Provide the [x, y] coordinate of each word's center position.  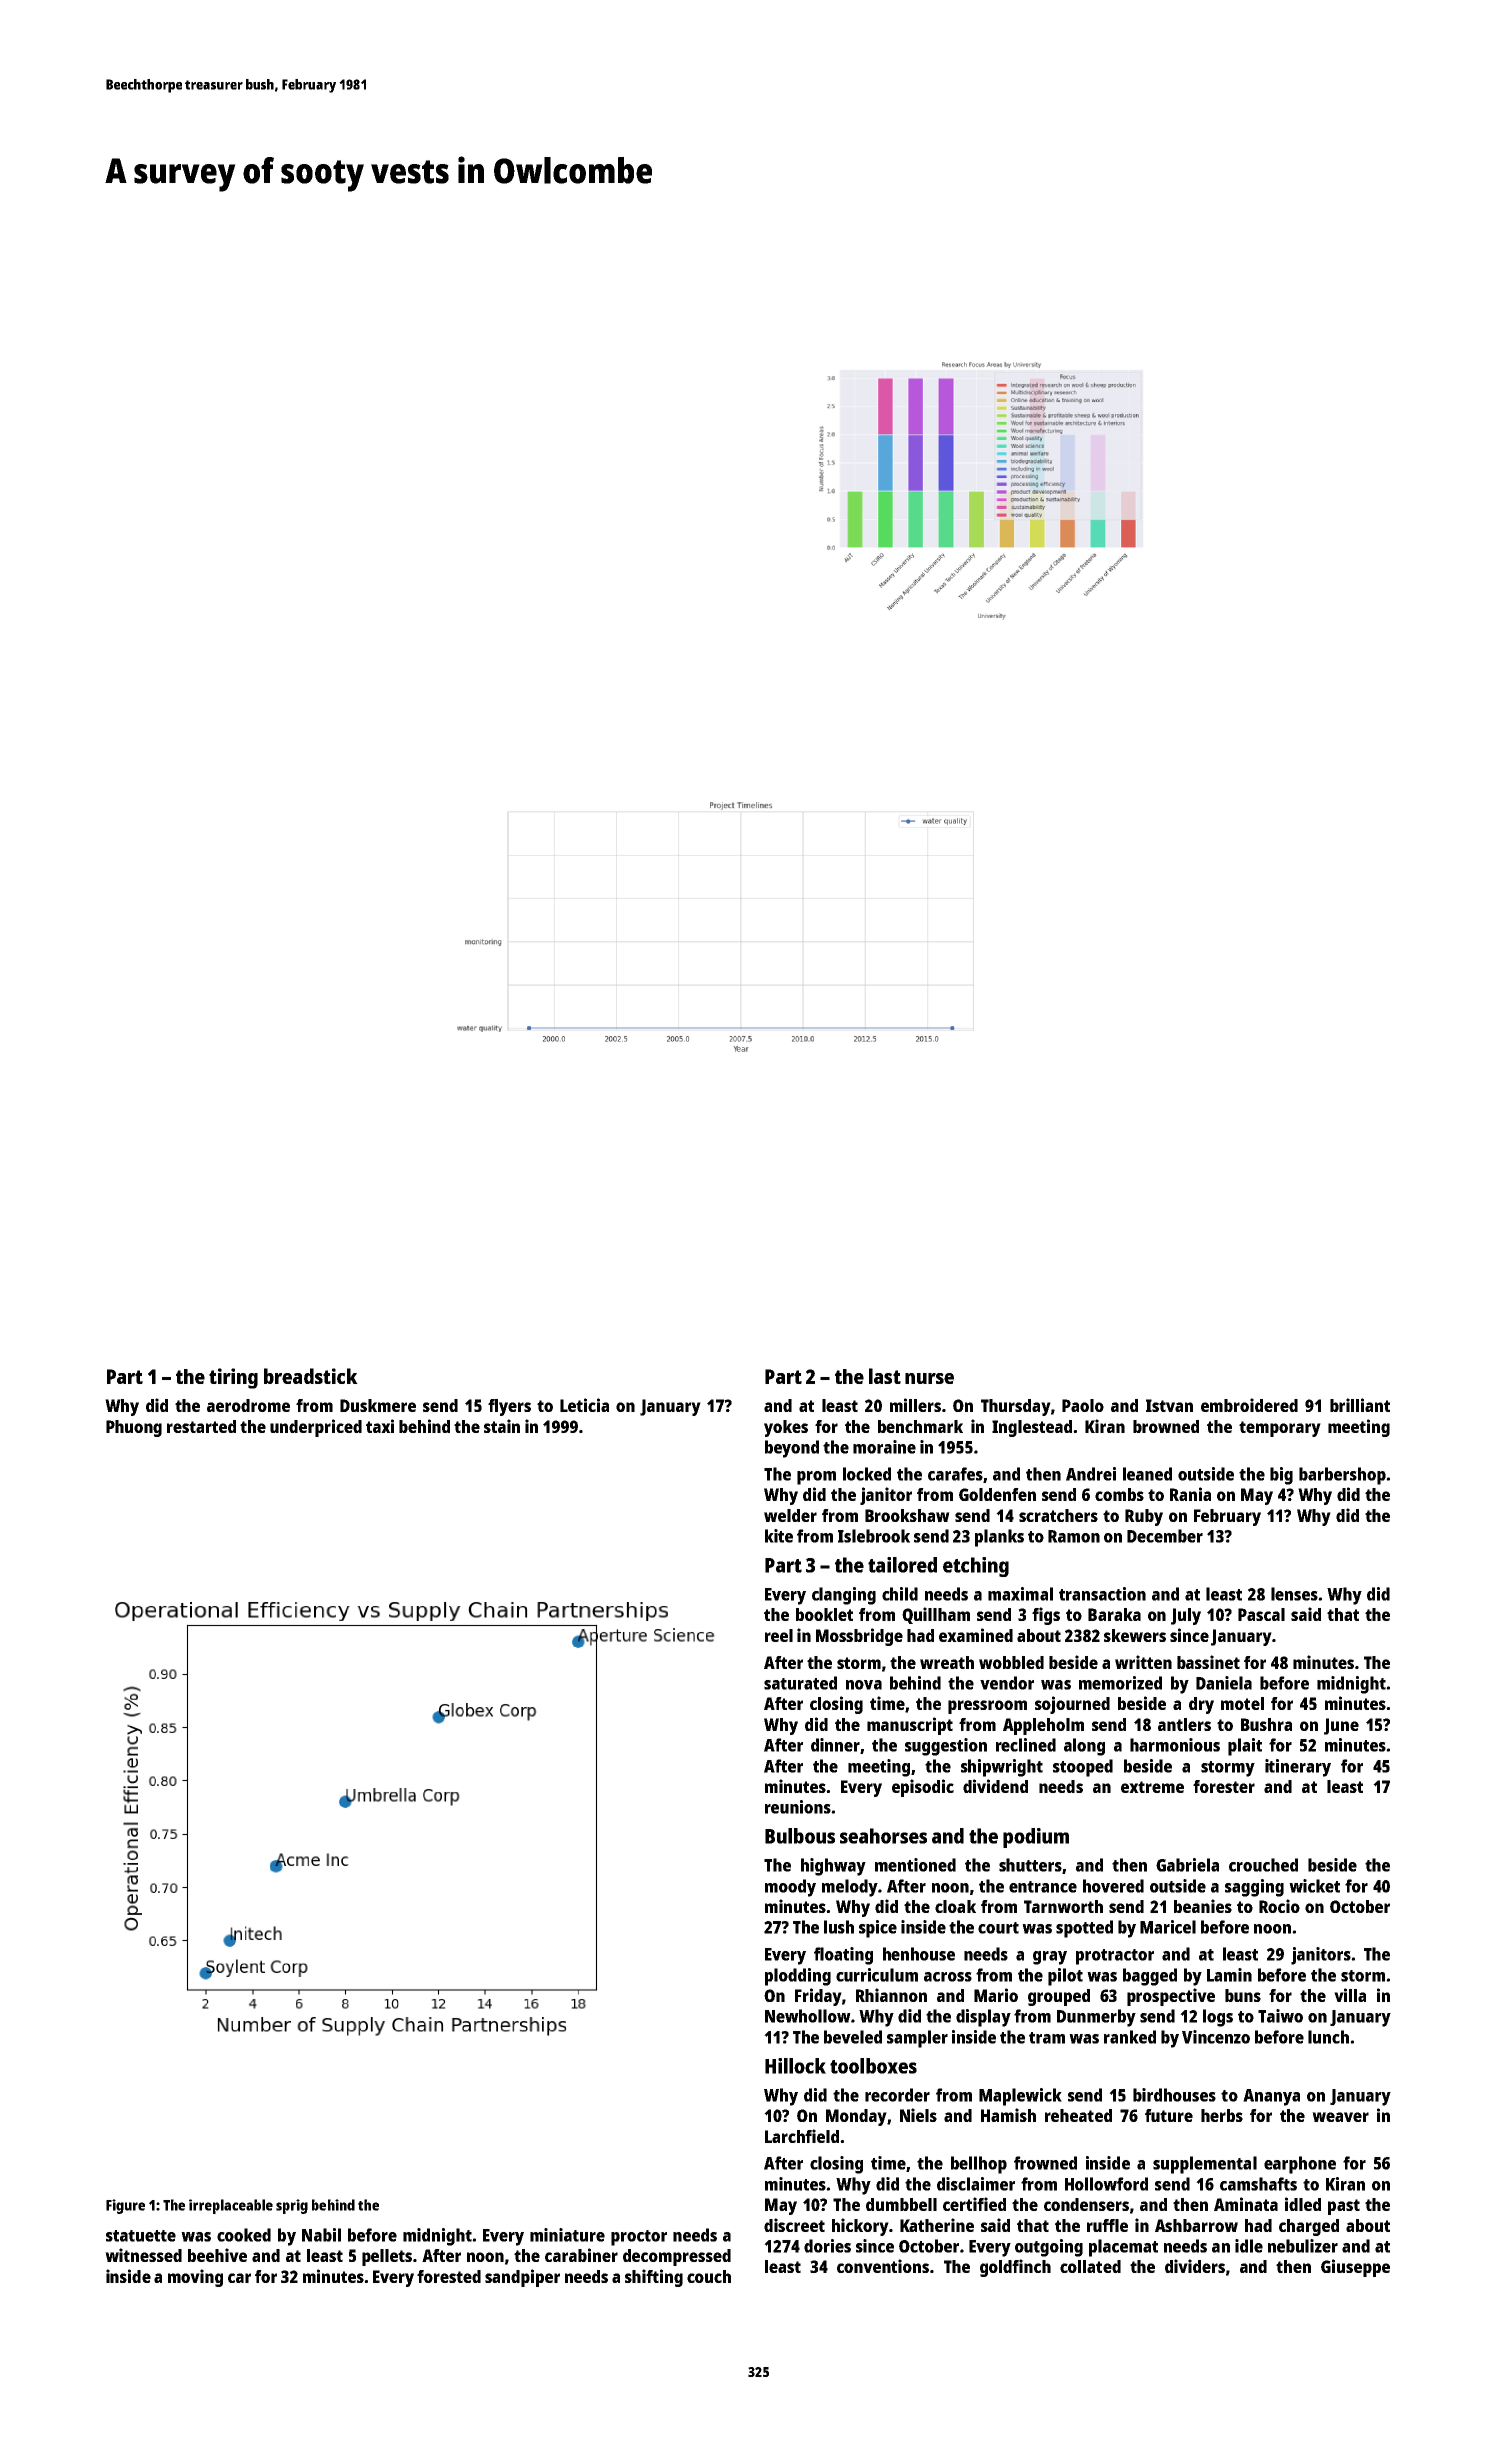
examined [976, 1635]
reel [779, 1635]
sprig [292, 2206]
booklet [824, 1614]
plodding [798, 1977]
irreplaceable [231, 2206]
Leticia [584, 1405]
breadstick [311, 1376]
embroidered [1249, 1405]
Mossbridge [859, 1637]
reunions [798, 1807]
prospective [1171, 1997]
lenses [1294, 1594]
